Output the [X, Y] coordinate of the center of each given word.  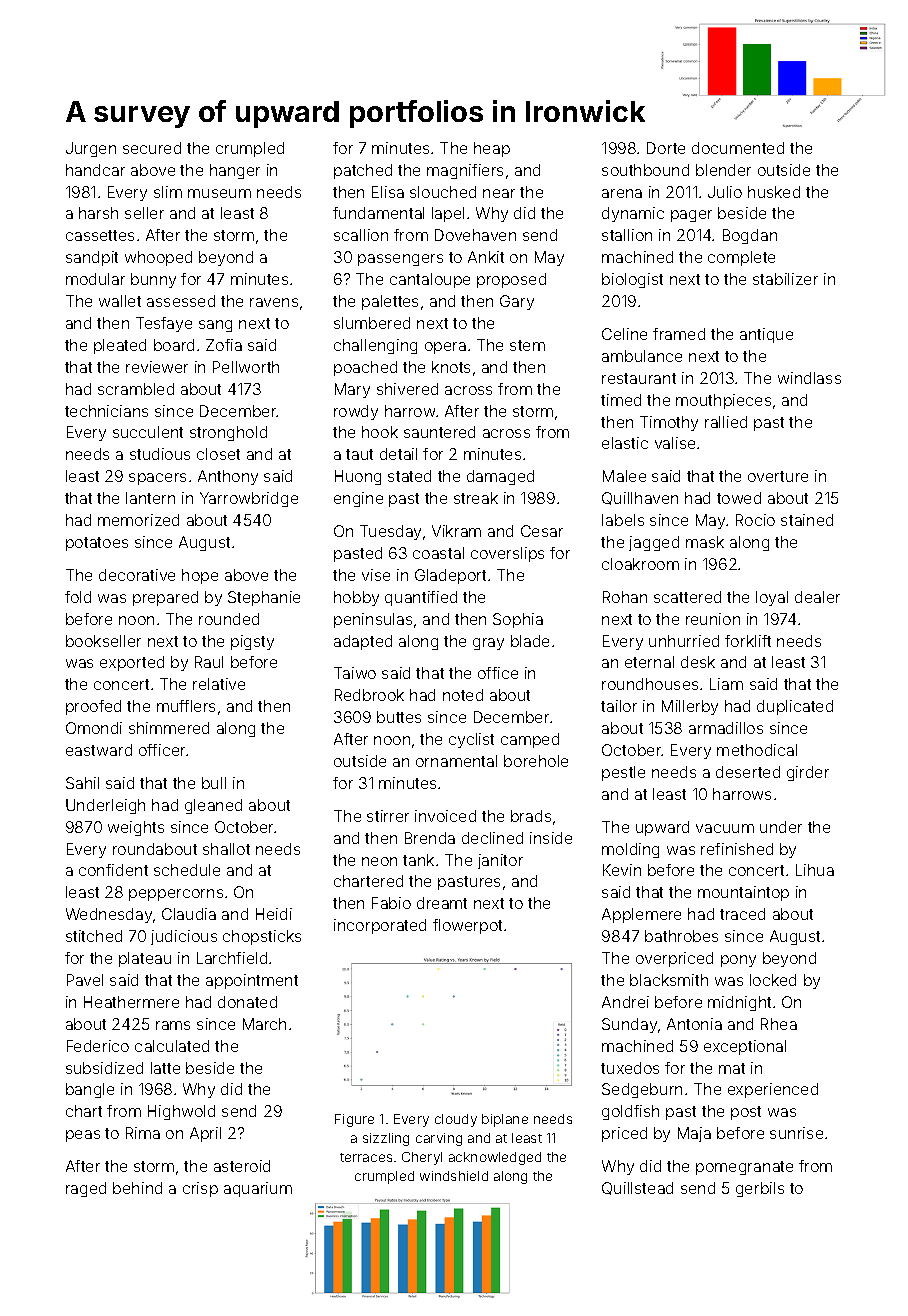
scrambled [136, 389]
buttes [399, 717]
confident [113, 870]
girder [808, 773]
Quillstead [637, 1188]
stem [527, 345]
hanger [235, 171]
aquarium [258, 1189]
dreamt [442, 903]
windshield [454, 1176]
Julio [725, 192]
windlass [809, 378]
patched [363, 171]
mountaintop [743, 893]
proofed [93, 707]
